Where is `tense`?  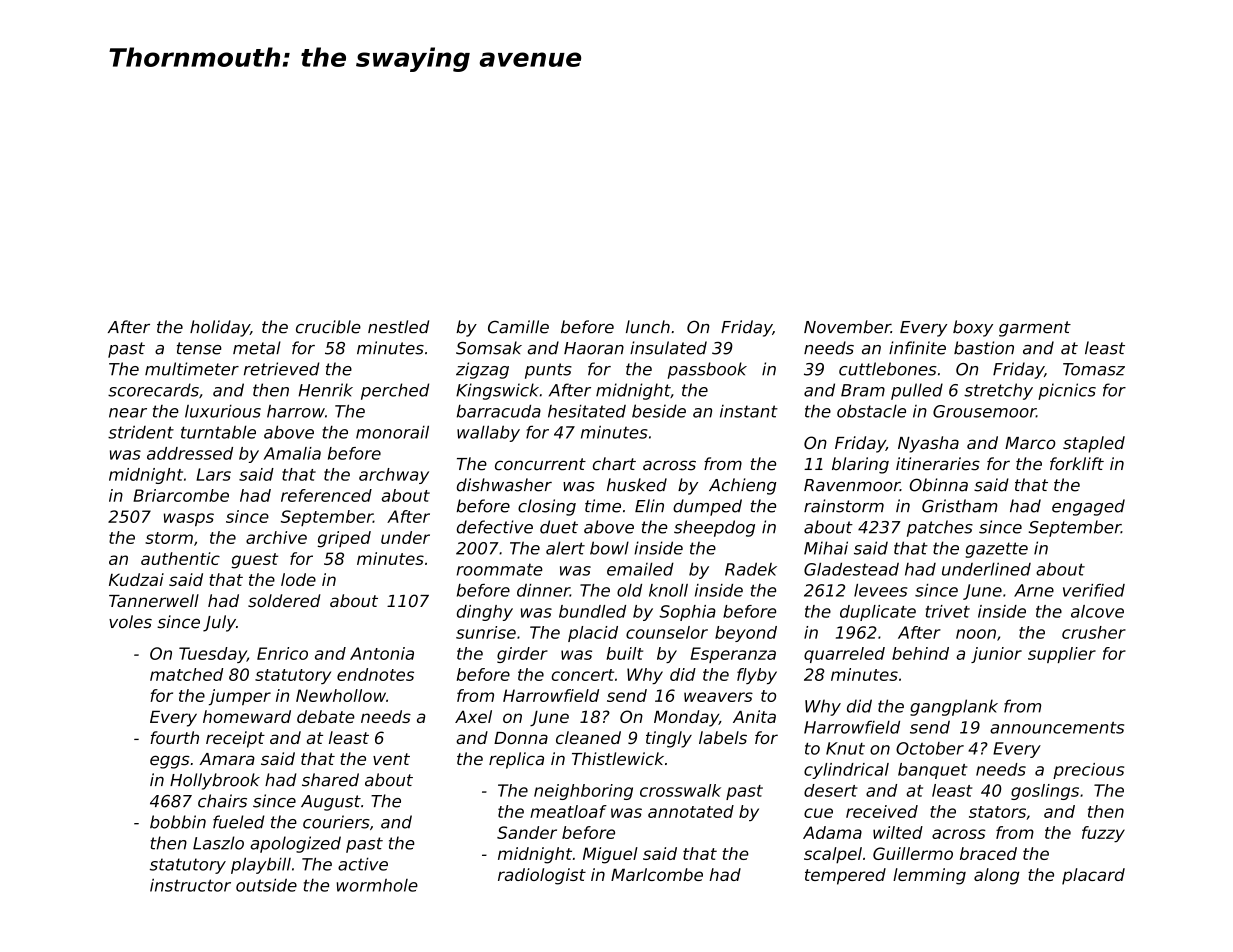 tense is located at coordinates (199, 348).
